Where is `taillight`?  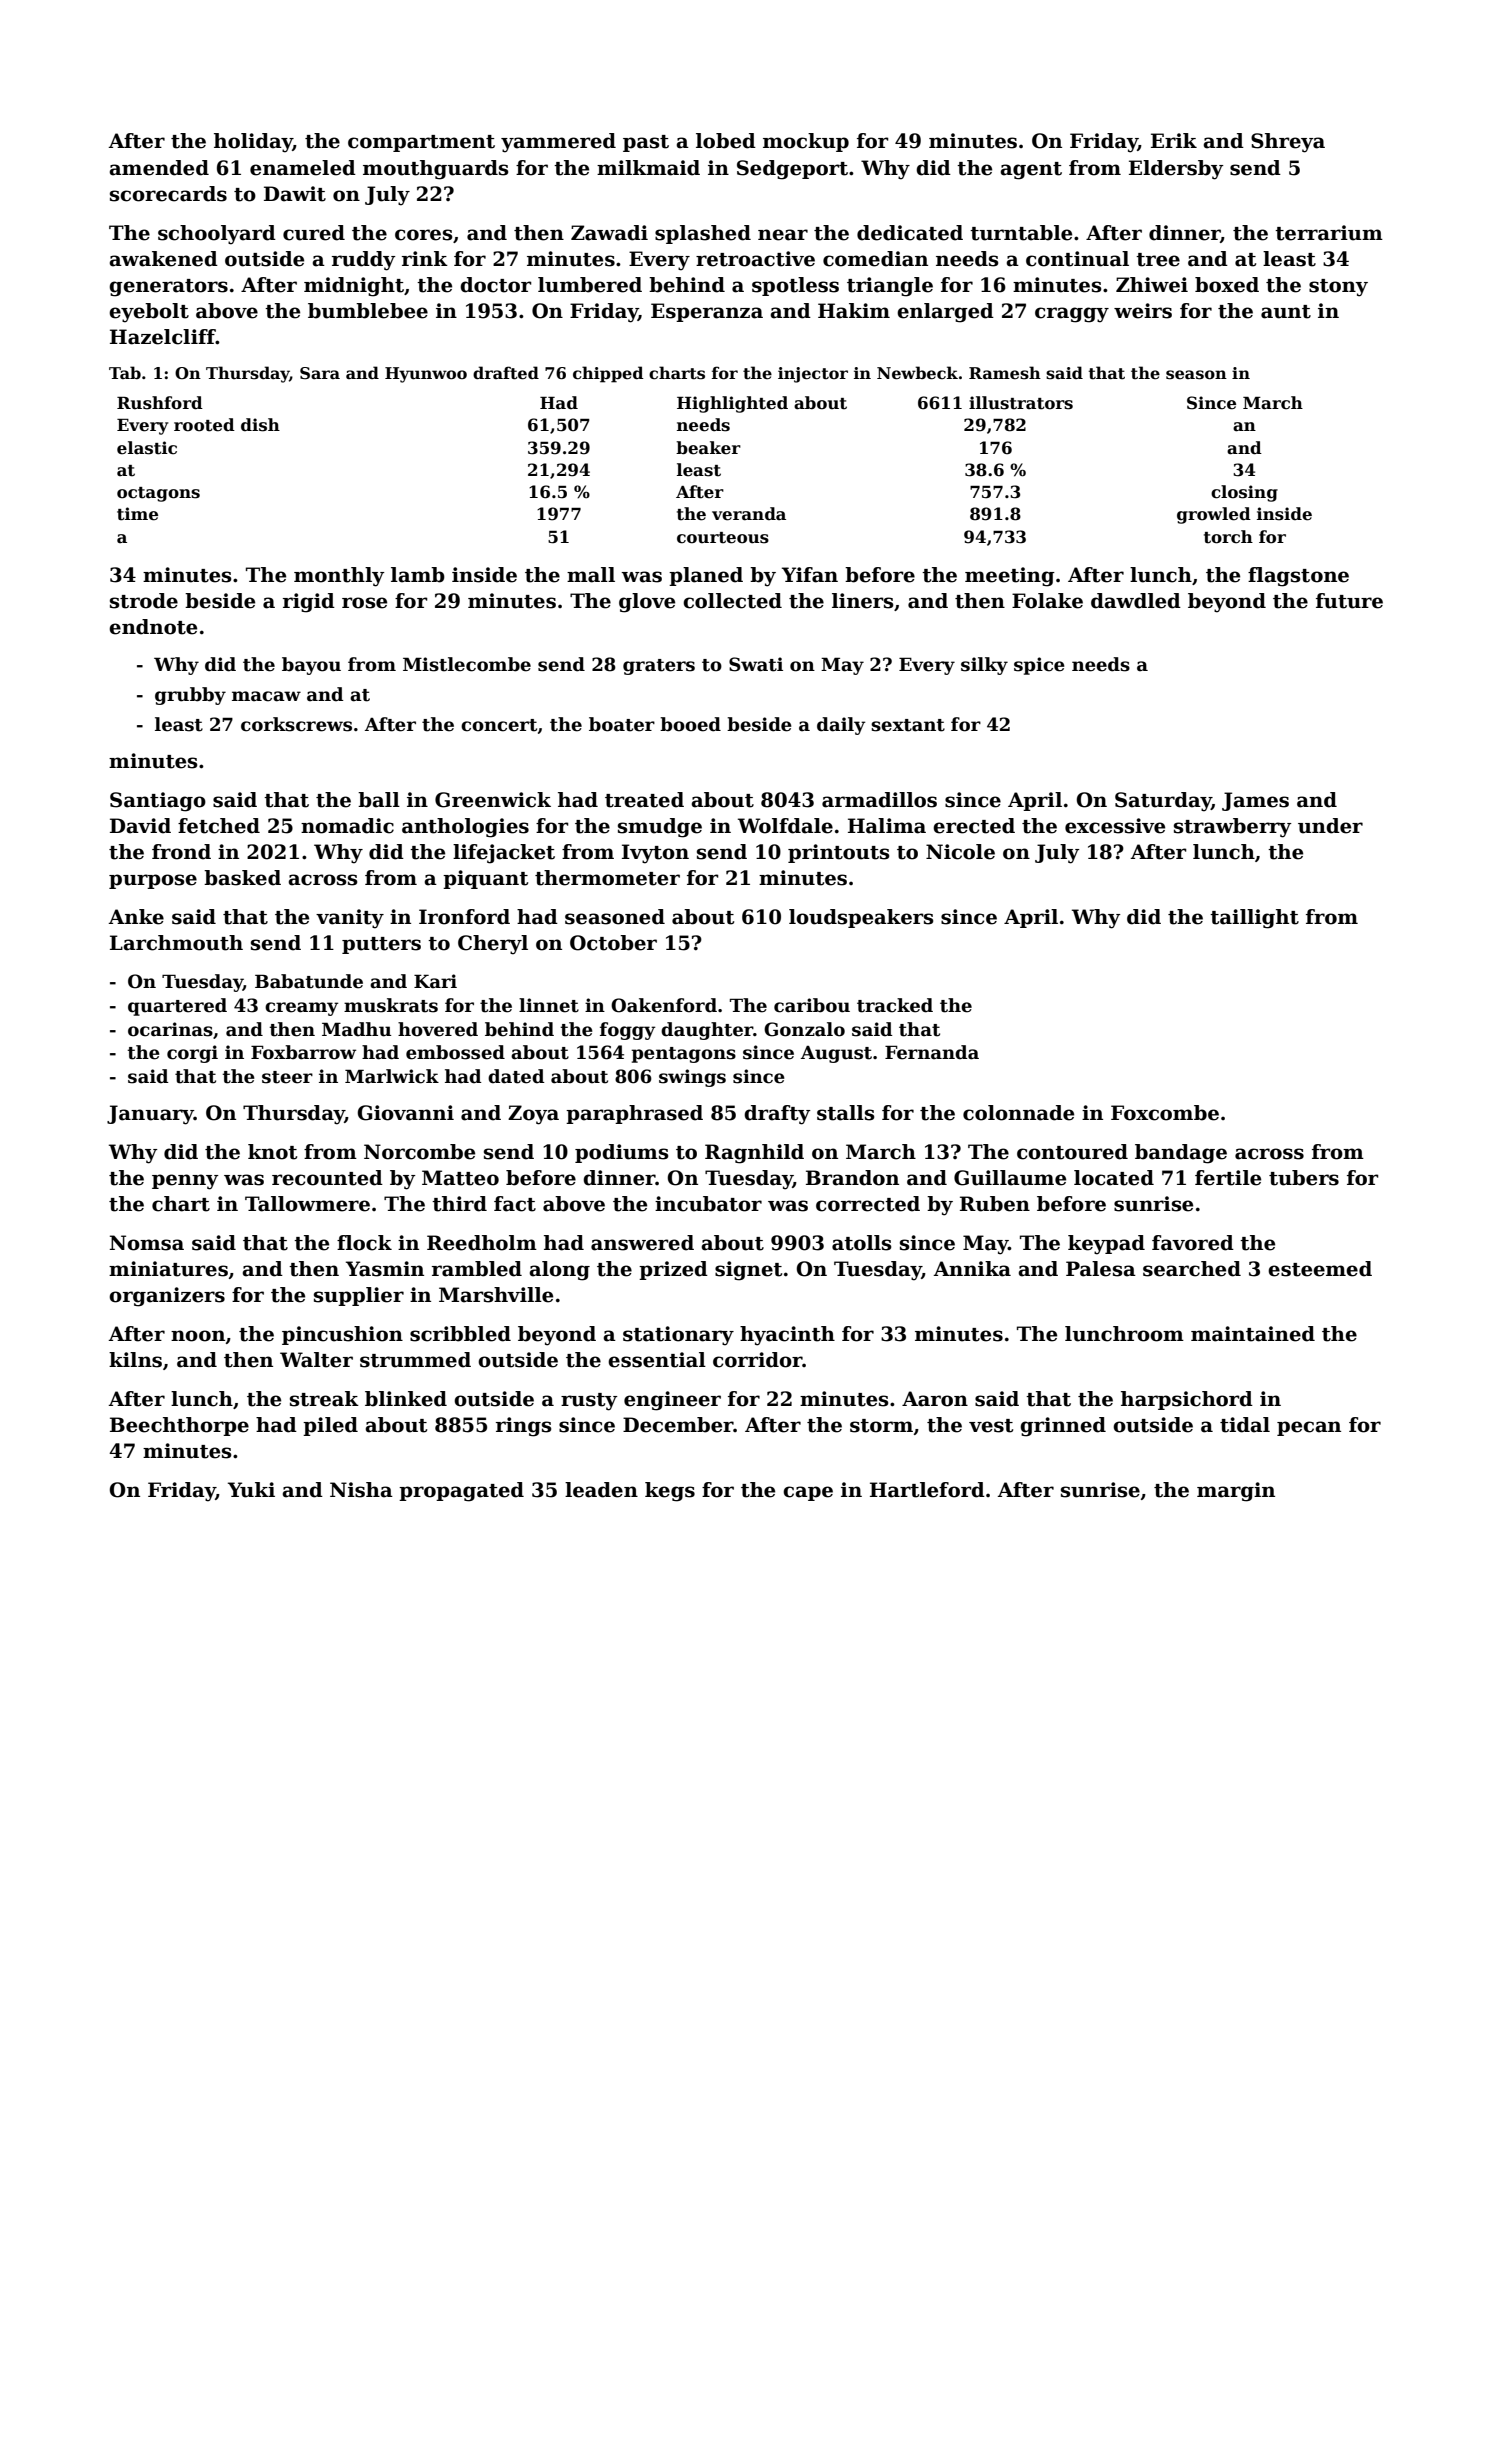
taillight is located at coordinates (1254, 919).
